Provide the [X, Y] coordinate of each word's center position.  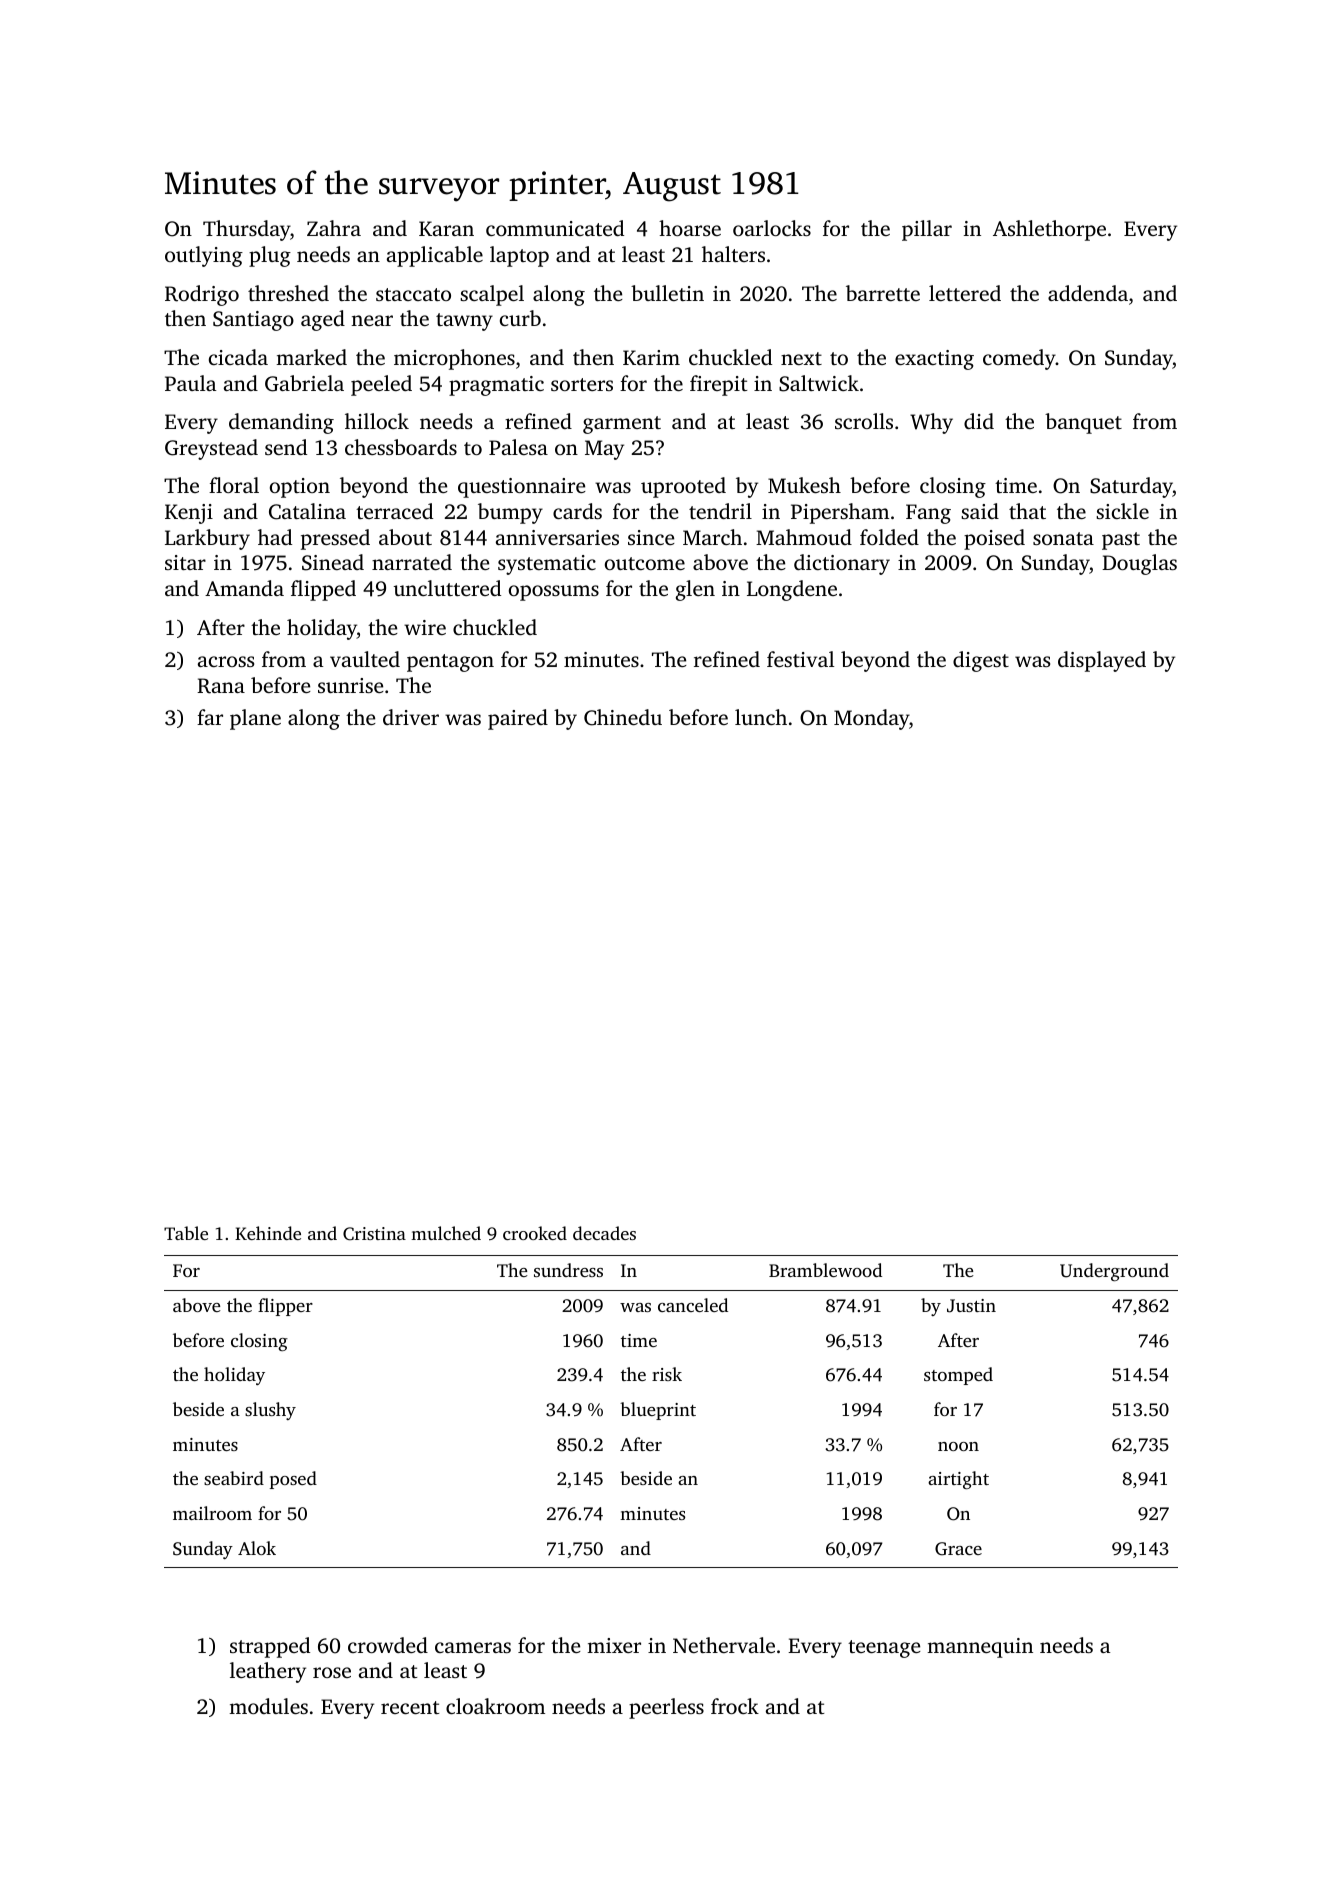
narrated [412, 562]
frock [735, 1706]
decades [604, 1233]
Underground [1114, 1272]
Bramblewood [825, 1270]
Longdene [792, 590]
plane [255, 719]
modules [268, 1706]
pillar [927, 230]
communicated [555, 228]
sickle [1122, 511]
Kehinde [268, 1233]
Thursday [246, 230]
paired [518, 719]
